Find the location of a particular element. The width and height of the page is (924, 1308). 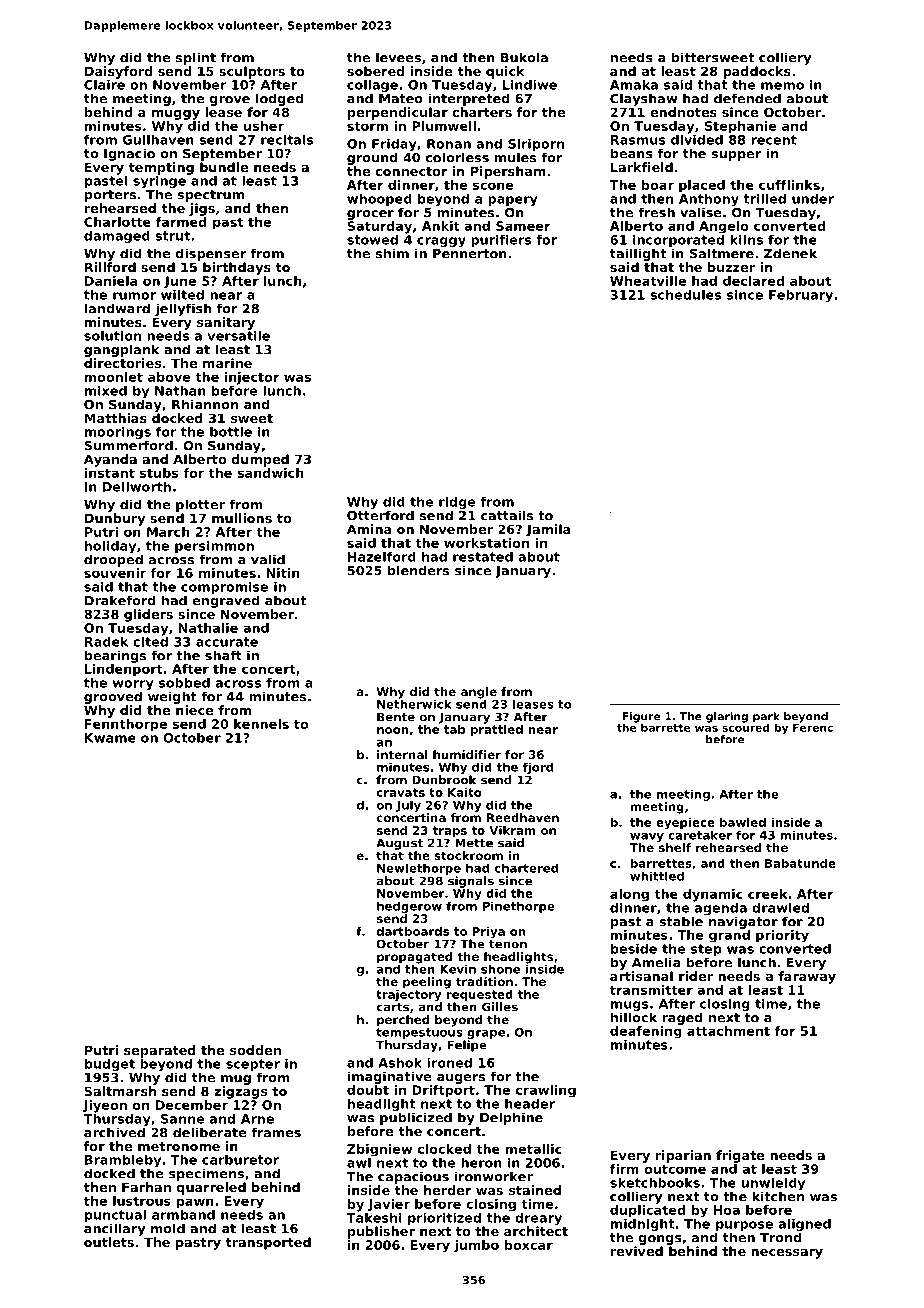

transported is located at coordinates (268, 1243).
